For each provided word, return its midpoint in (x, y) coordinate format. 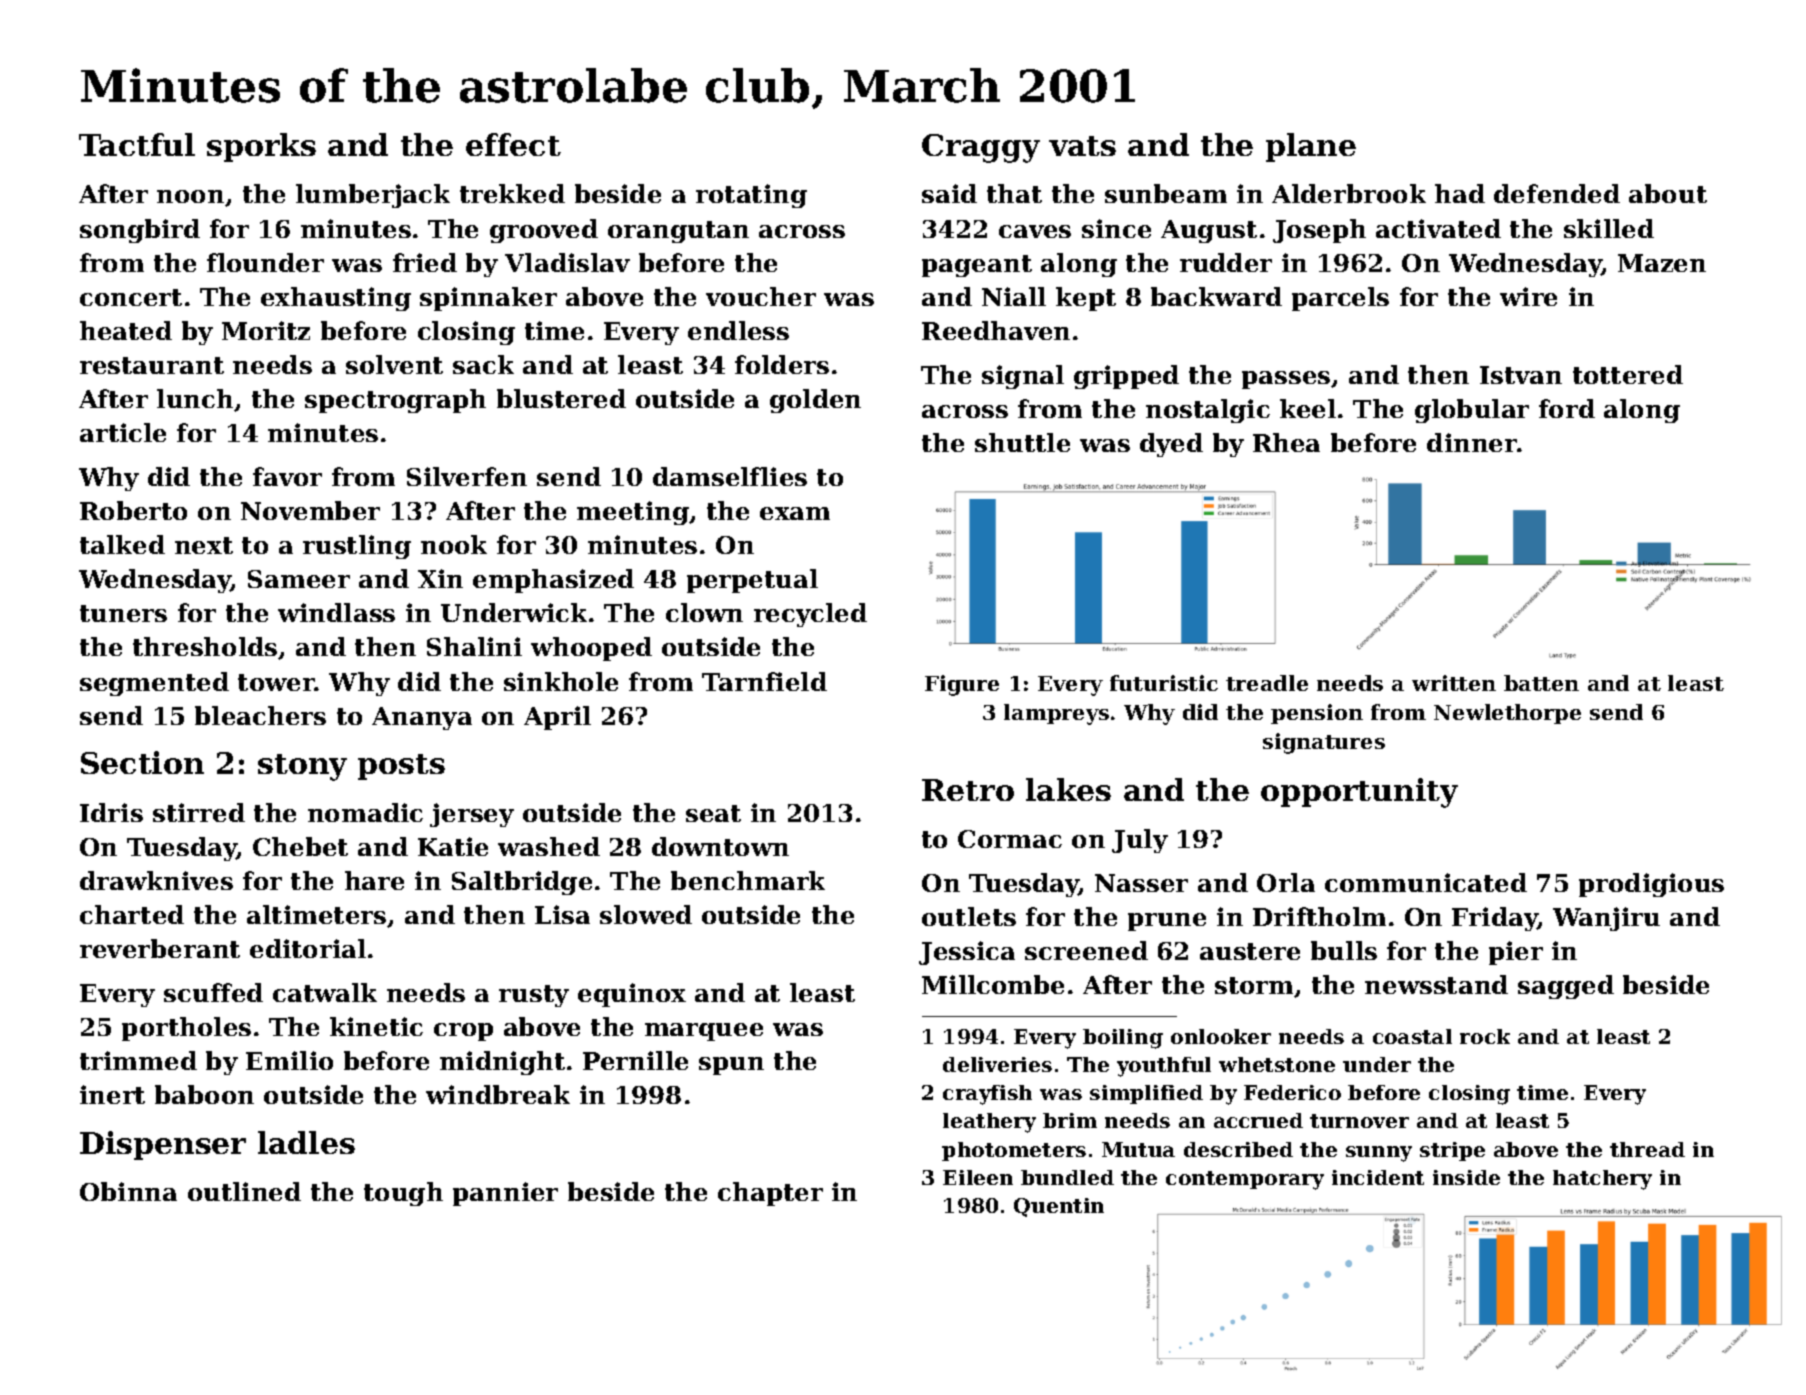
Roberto (133, 510)
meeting (633, 513)
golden (815, 401)
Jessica (967, 953)
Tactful (137, 144)
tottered (1628, 374)
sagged (1566, 987)
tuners (123, 613)
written (1454, 683)
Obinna (128, 1191)
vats (1082, 146)
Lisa (562, 914)
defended (1557, 193)
